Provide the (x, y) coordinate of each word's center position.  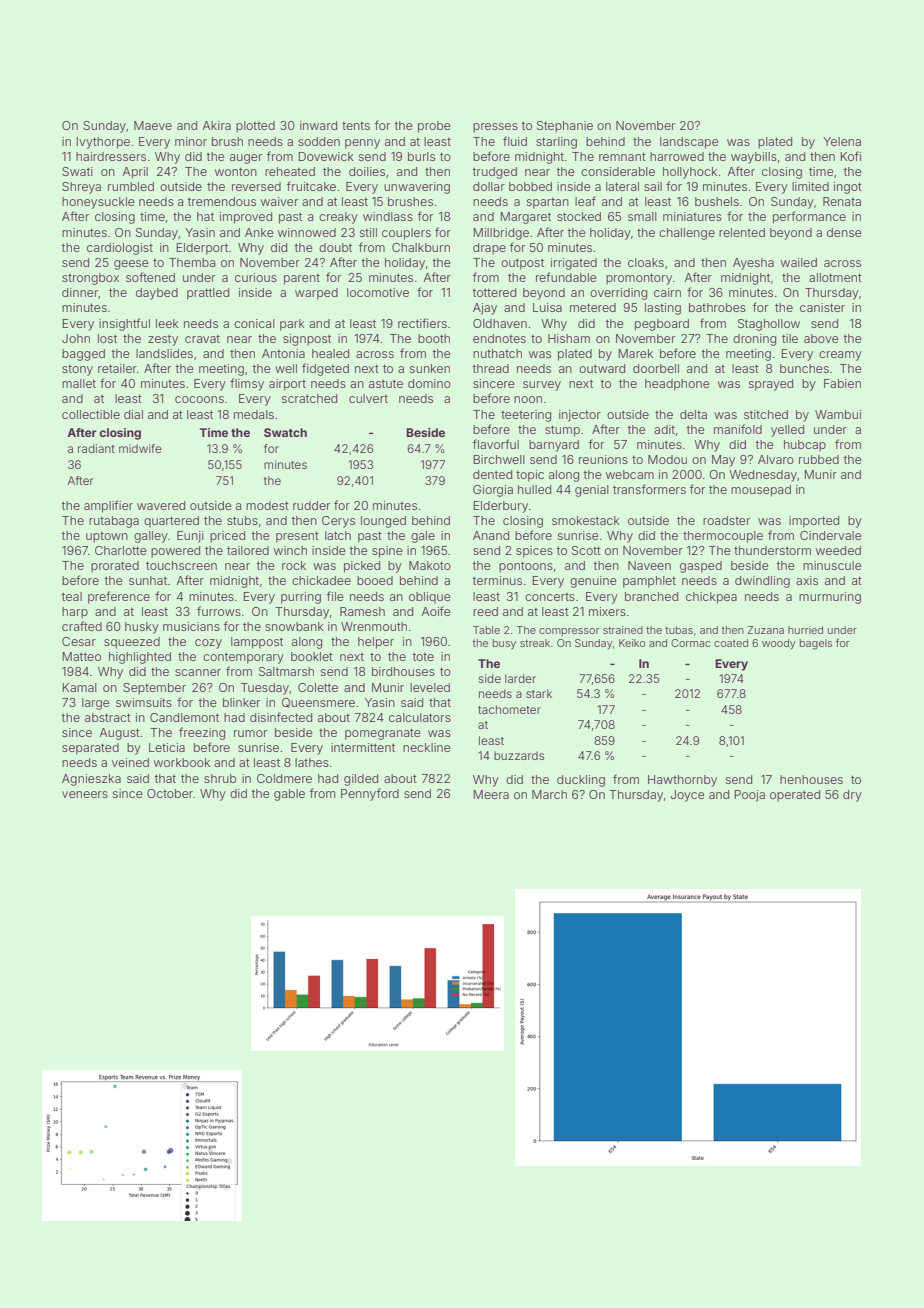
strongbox (90, 279)
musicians (191, 626)
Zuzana (765, 630)
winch (290, 550)
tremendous (222, 201)
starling (556, 143)
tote (423, 656)
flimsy (247, 384)
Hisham (569, 338)
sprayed (771, 385)
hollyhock (690, 173)
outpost (522, 264)
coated (731, 643)
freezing (202, 733)
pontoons (526, 567)
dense (844, 232)
